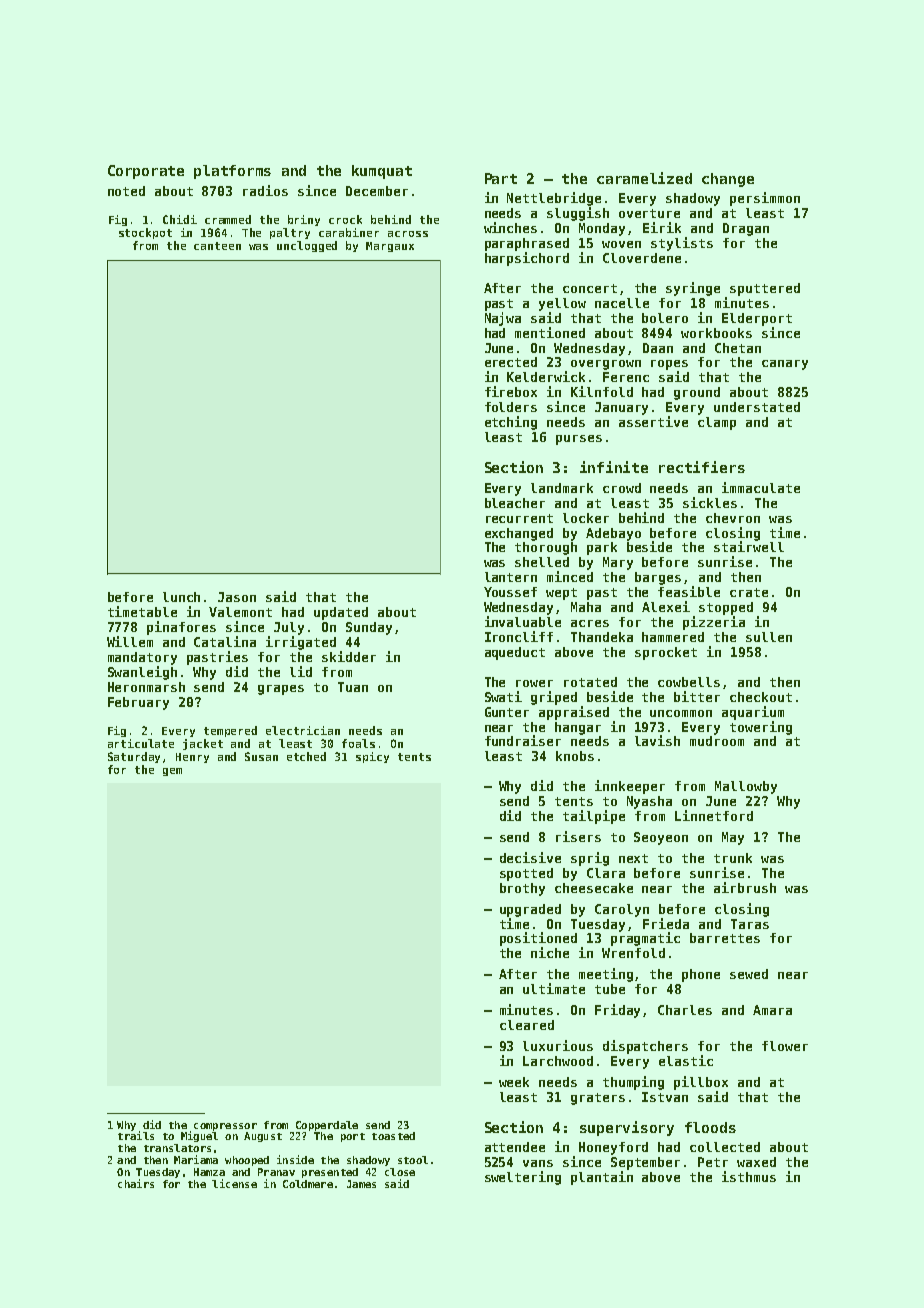 Image resolution: width=924 pixels, height=1308 pixels. I want to click on gem, so click(172, 772).
